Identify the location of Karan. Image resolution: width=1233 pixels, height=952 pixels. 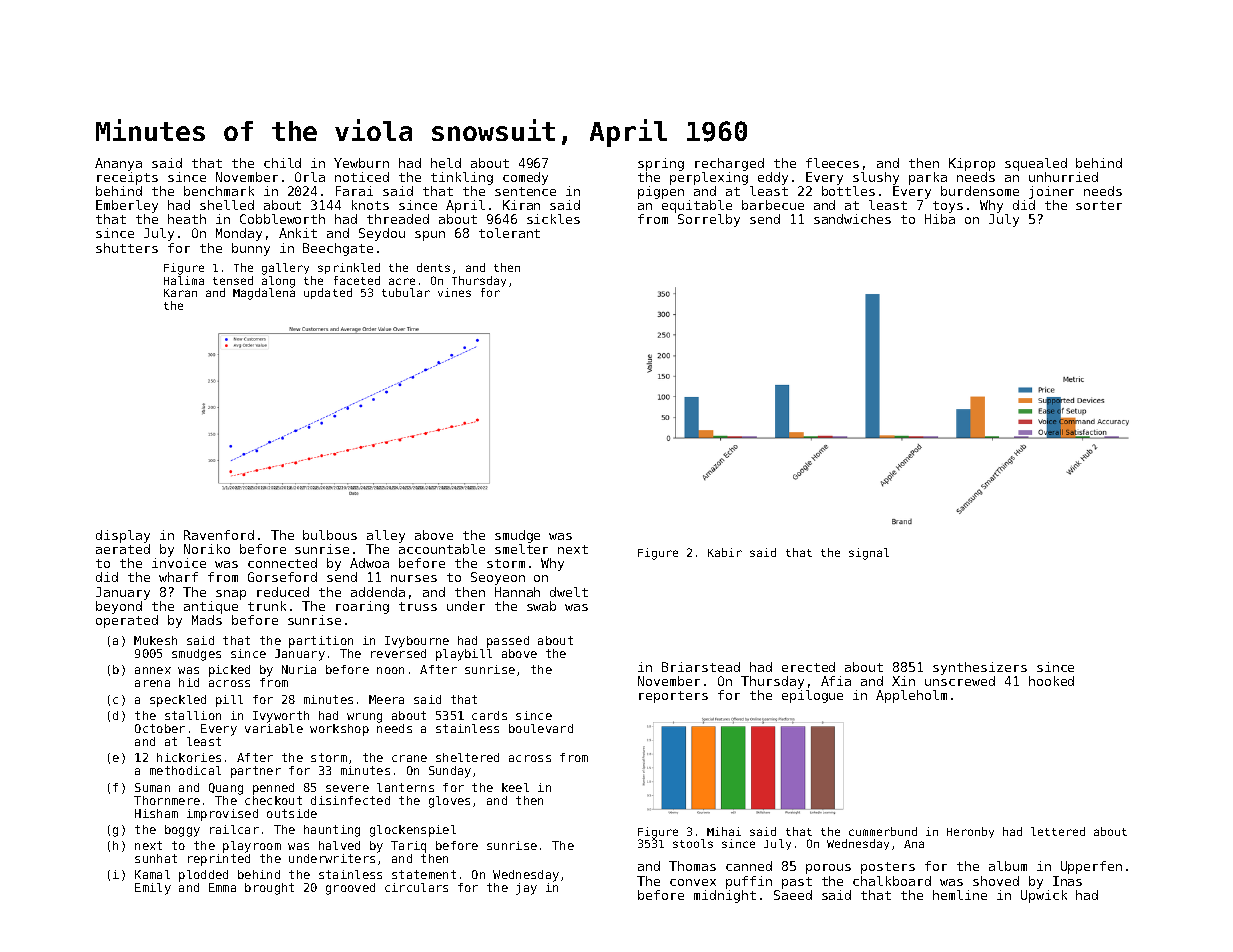
(180, 293).
